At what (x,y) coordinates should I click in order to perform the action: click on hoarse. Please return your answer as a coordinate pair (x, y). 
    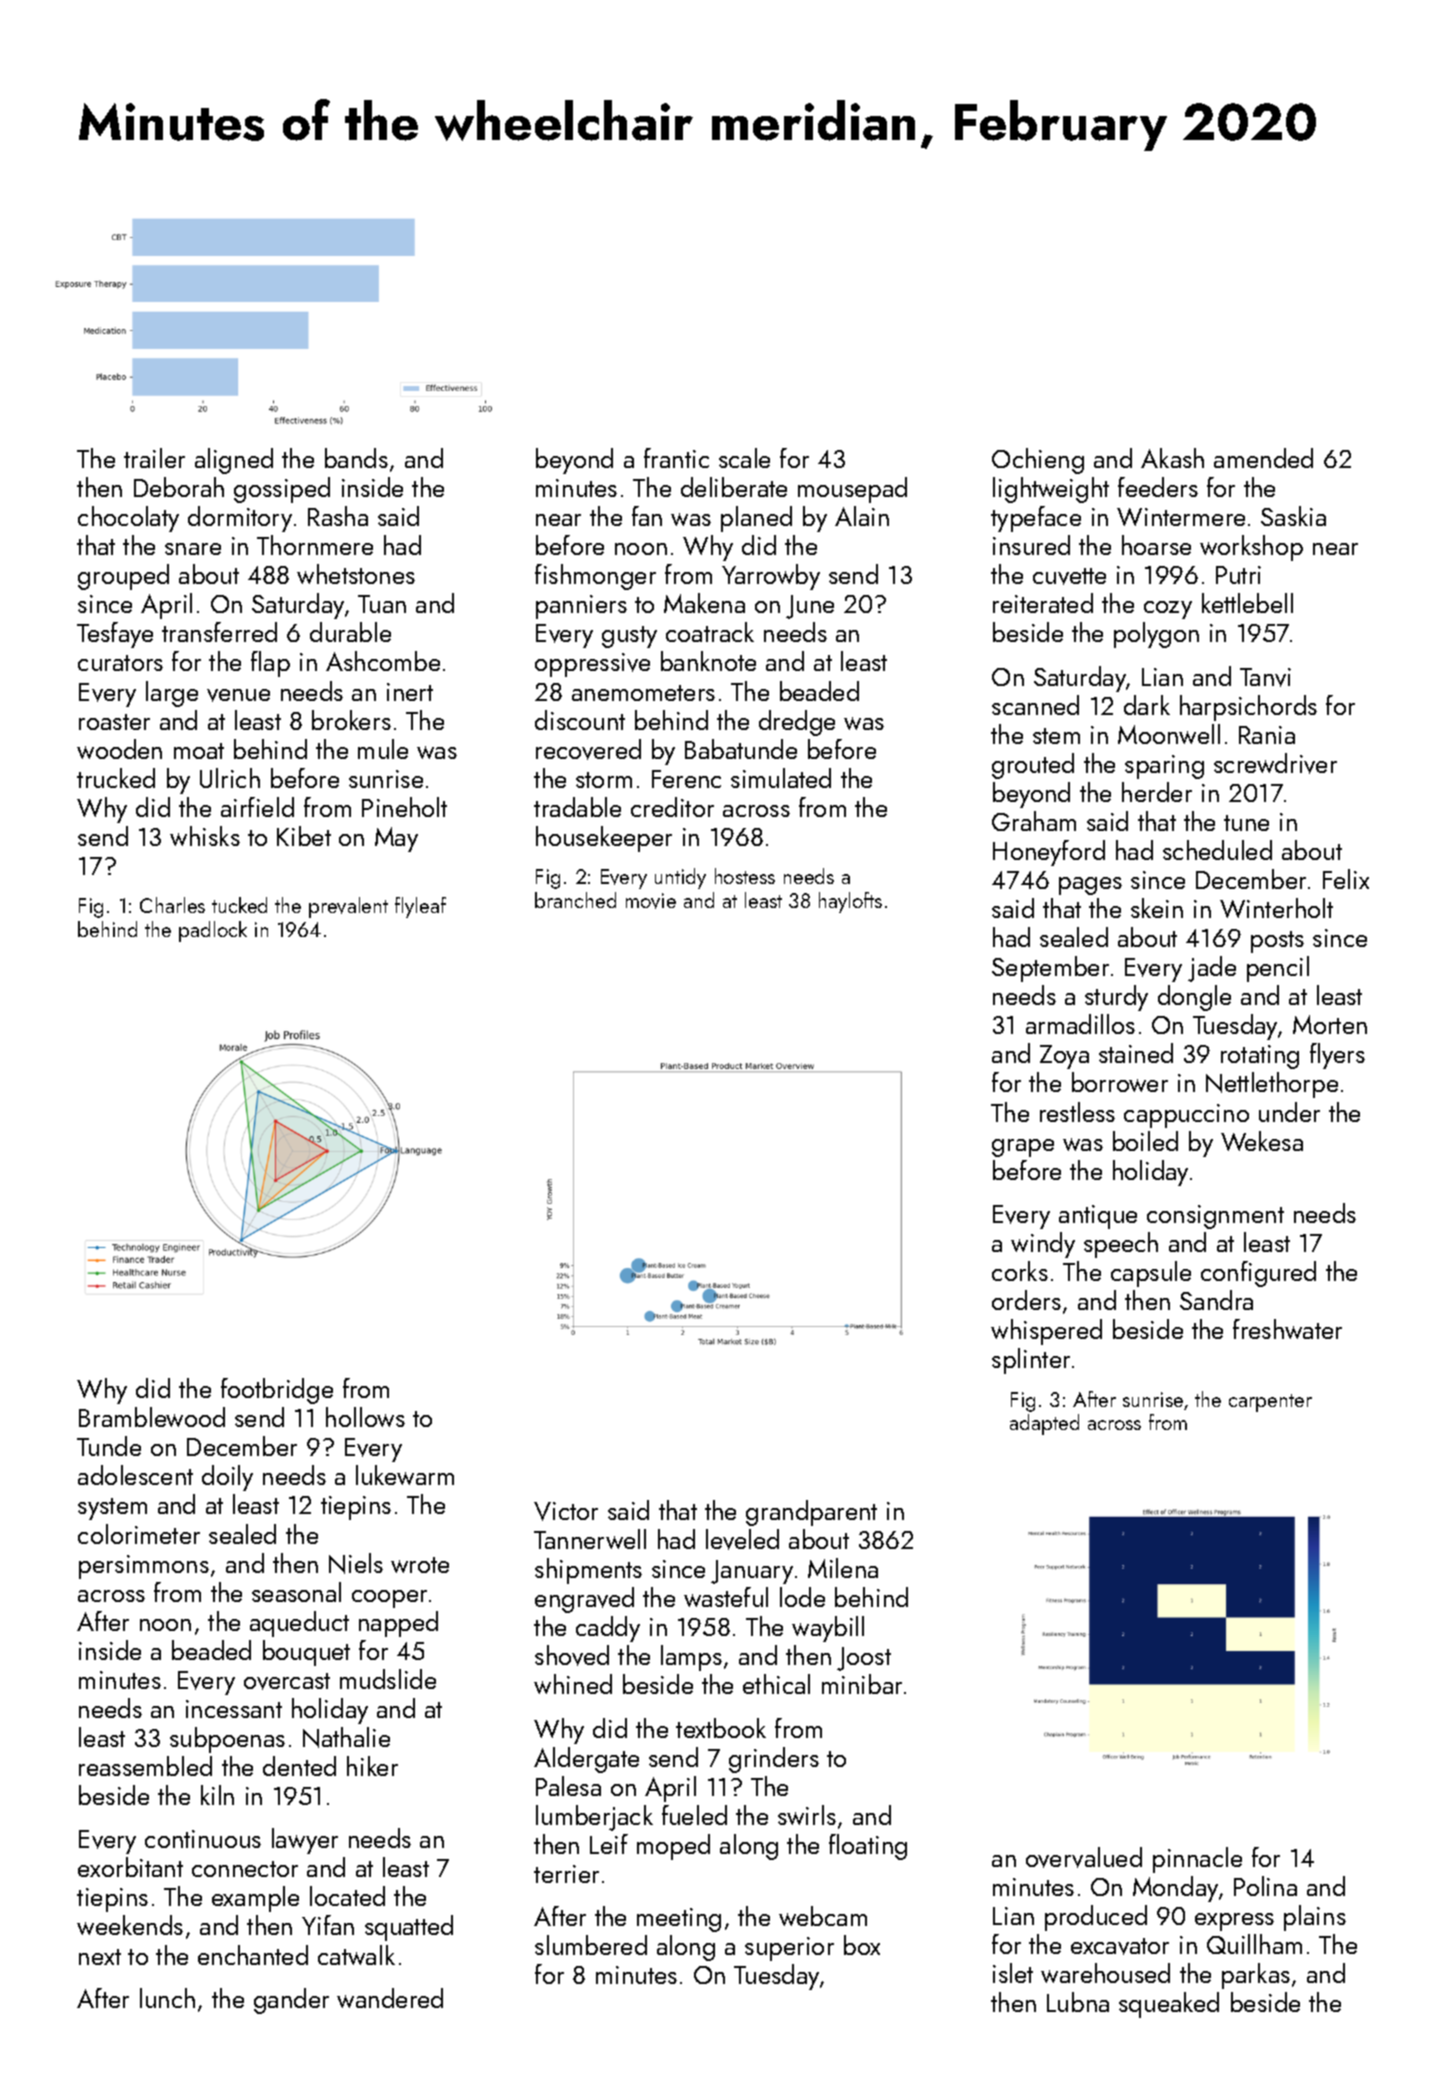
    Looking at the image, I should click on (1156, 545).
